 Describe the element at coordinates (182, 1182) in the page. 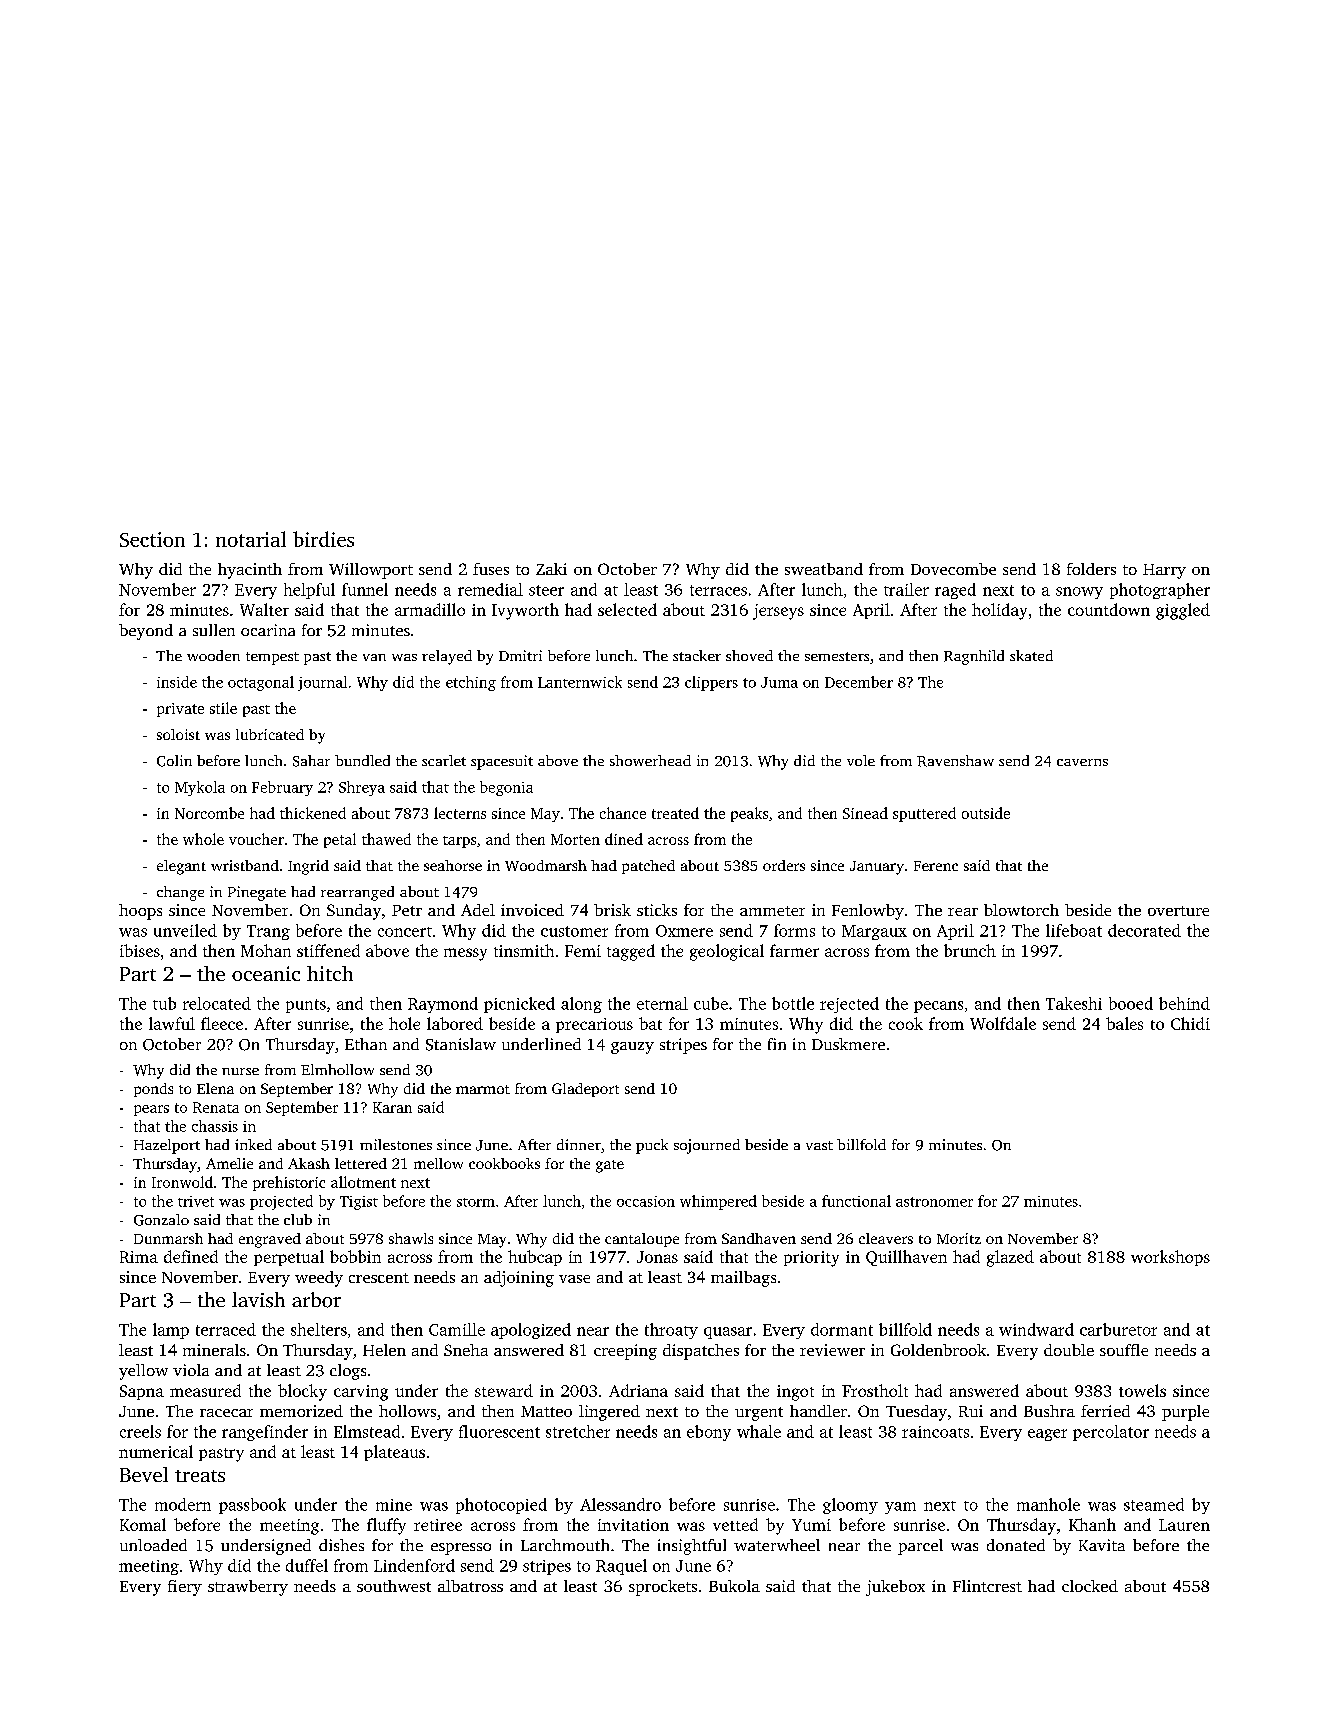

I see `Ironwold` at that location.
